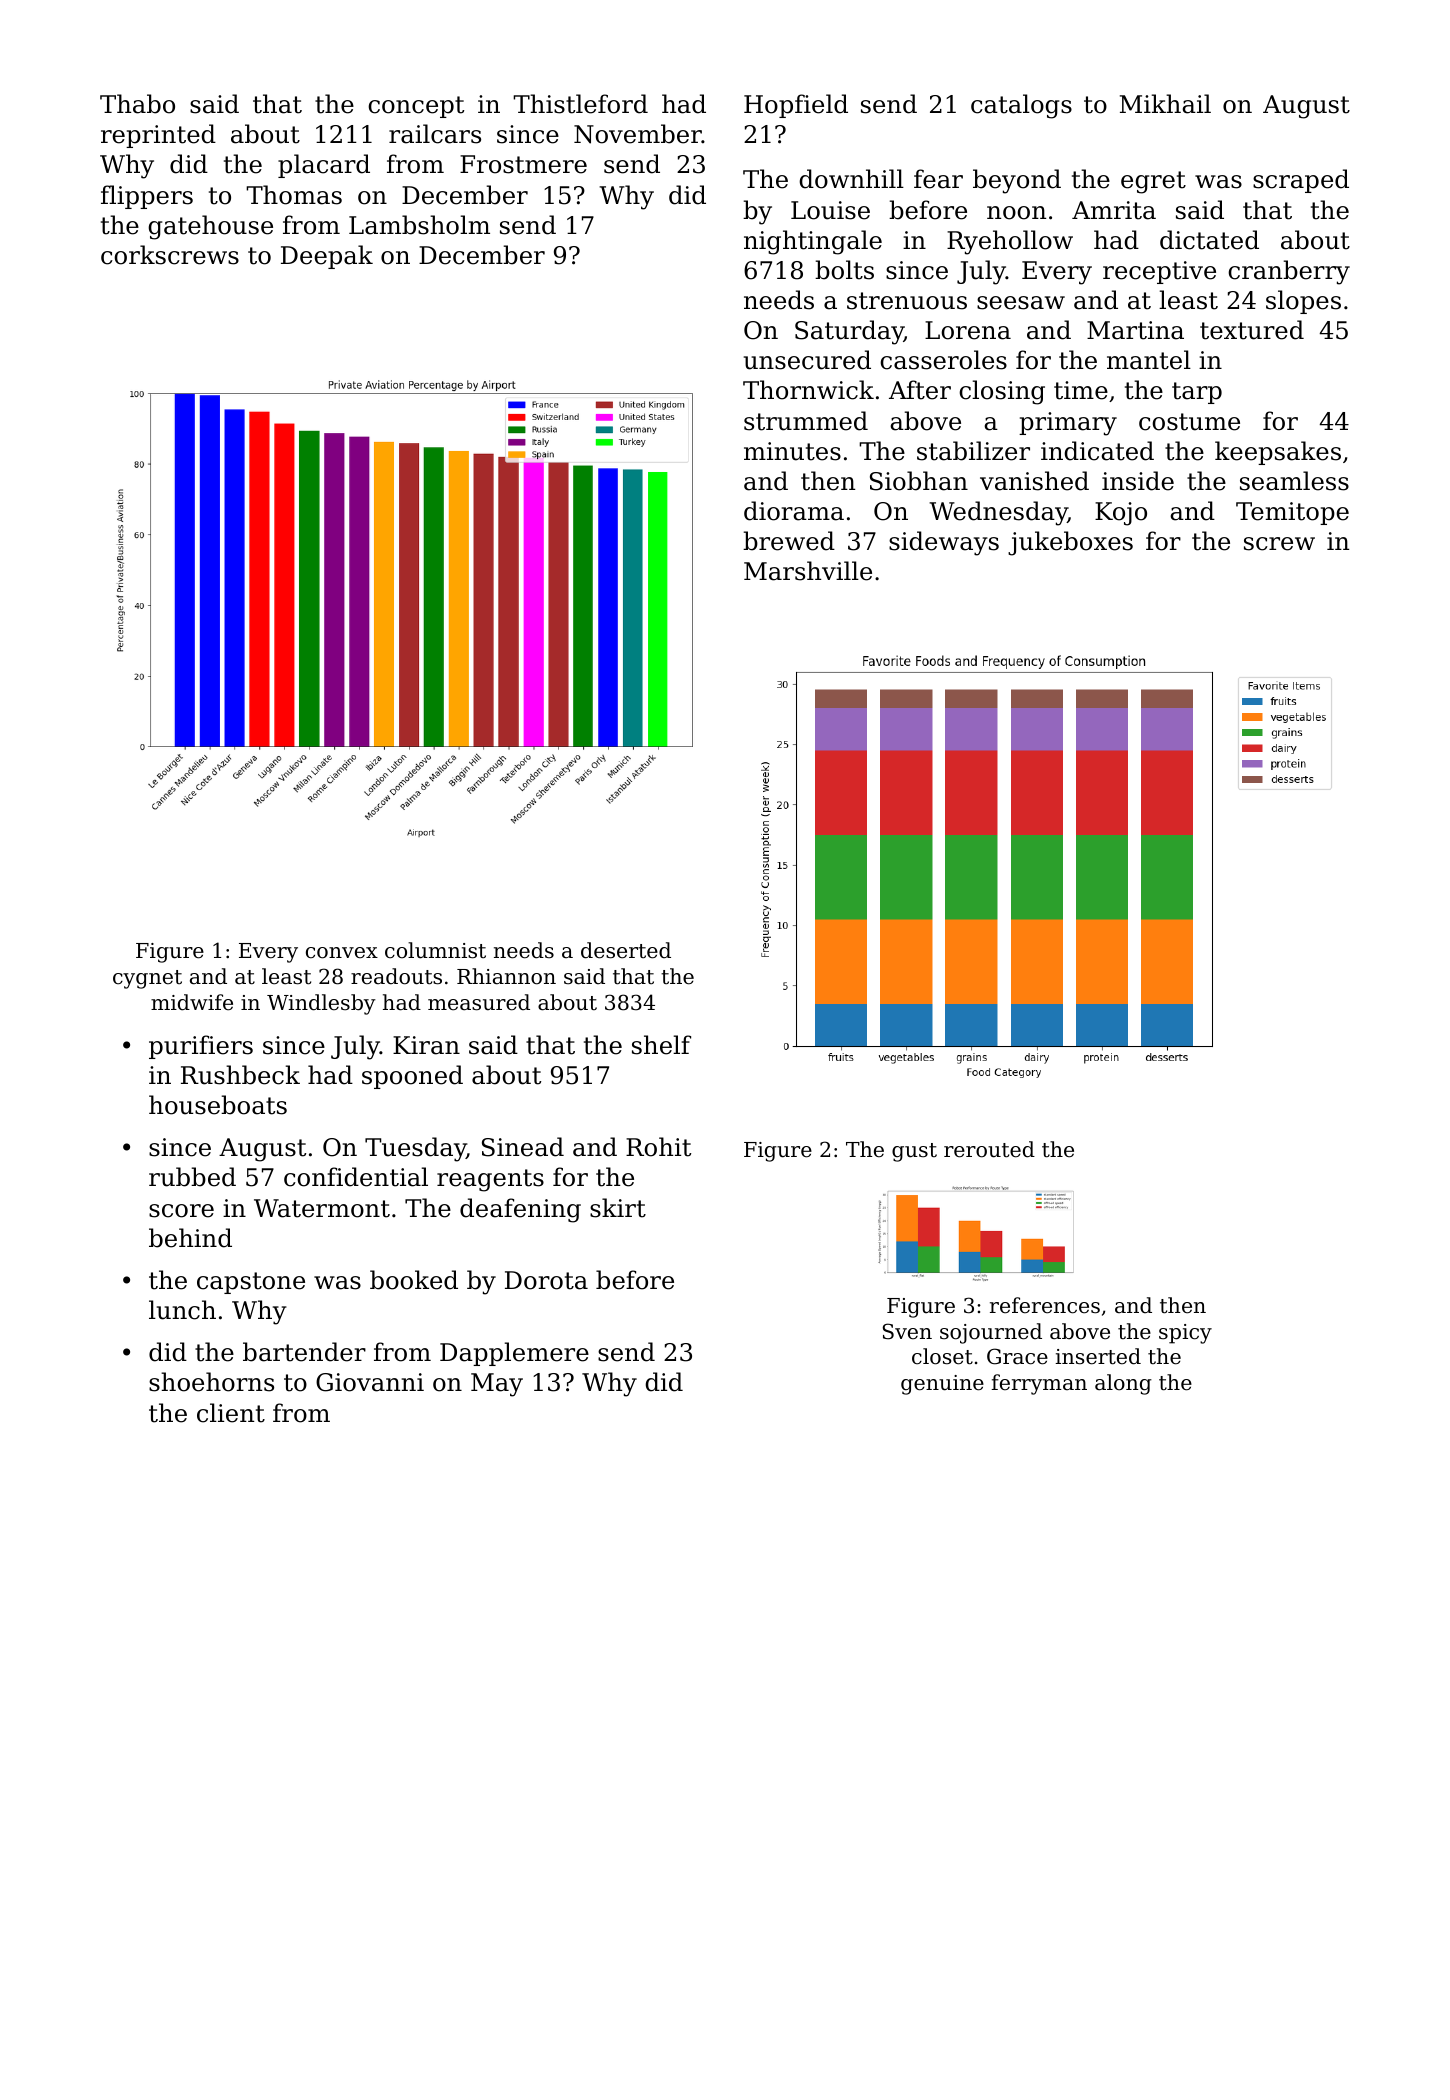 This document has height=2100, width=1450. What do you see at coordinates (580, 104) in the document?
I see `Thistleford` at bounding box center [580, 104].
